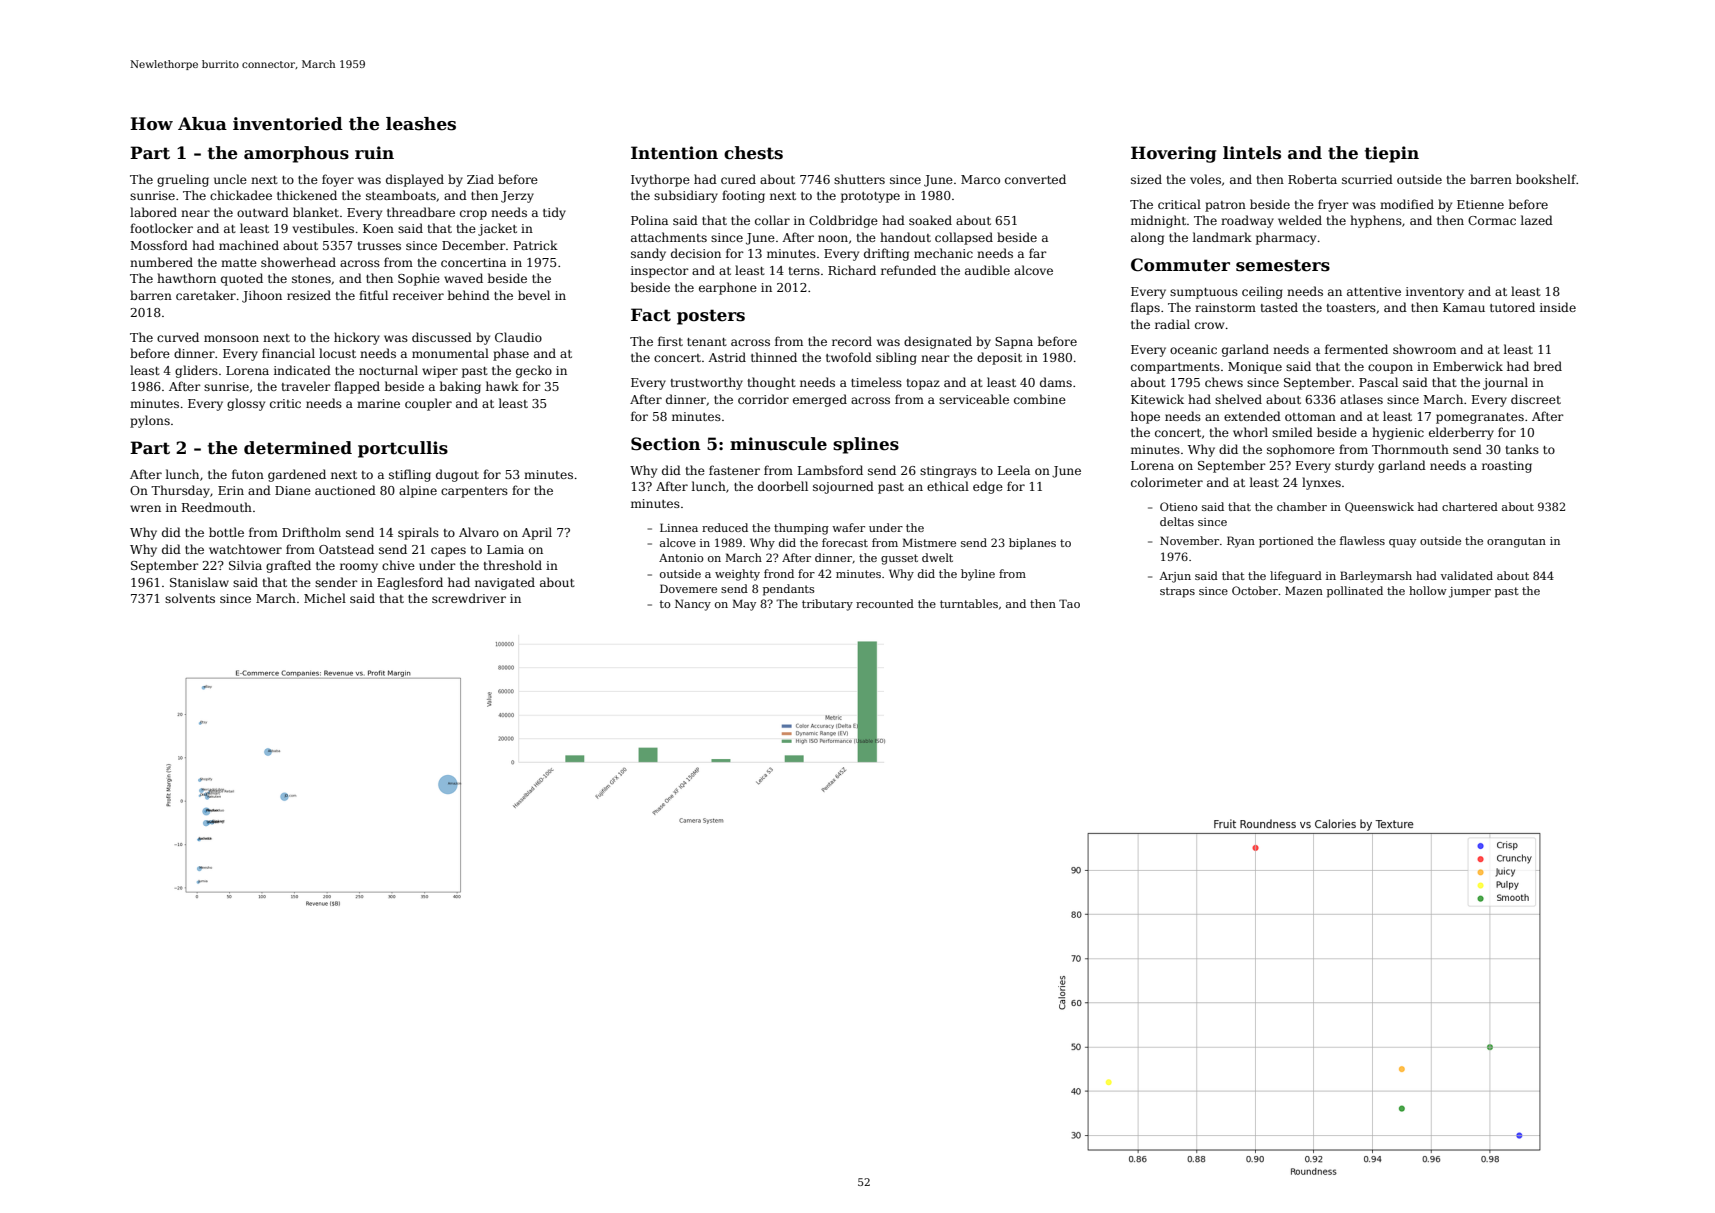  Describe the element at coordinates (789, 590) in the document. I see `pendants` at that location.
